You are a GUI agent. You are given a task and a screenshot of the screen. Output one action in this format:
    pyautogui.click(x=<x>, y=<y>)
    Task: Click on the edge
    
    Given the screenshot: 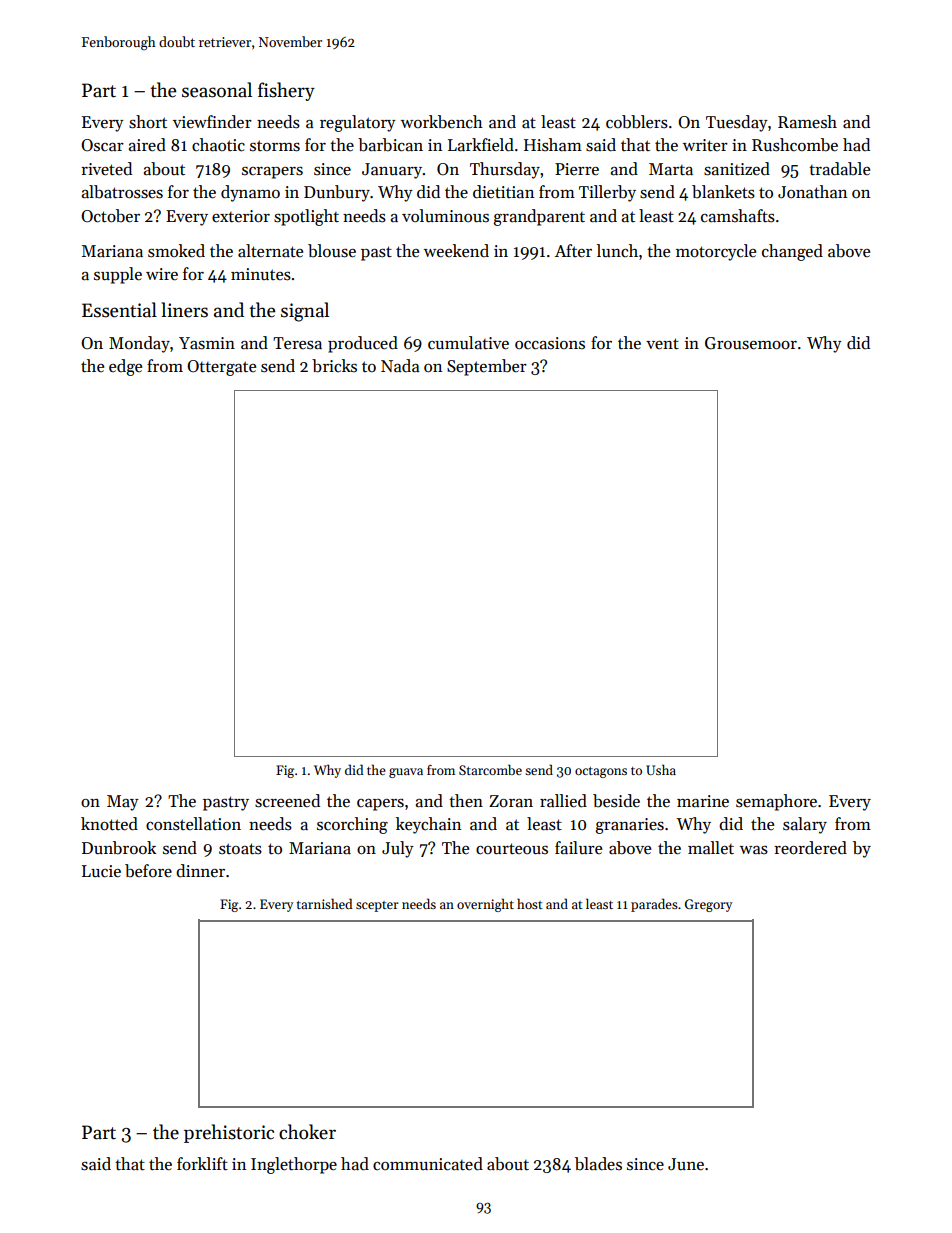 What is the action you would take?
    pyautogui.click(x=125, y=367)
